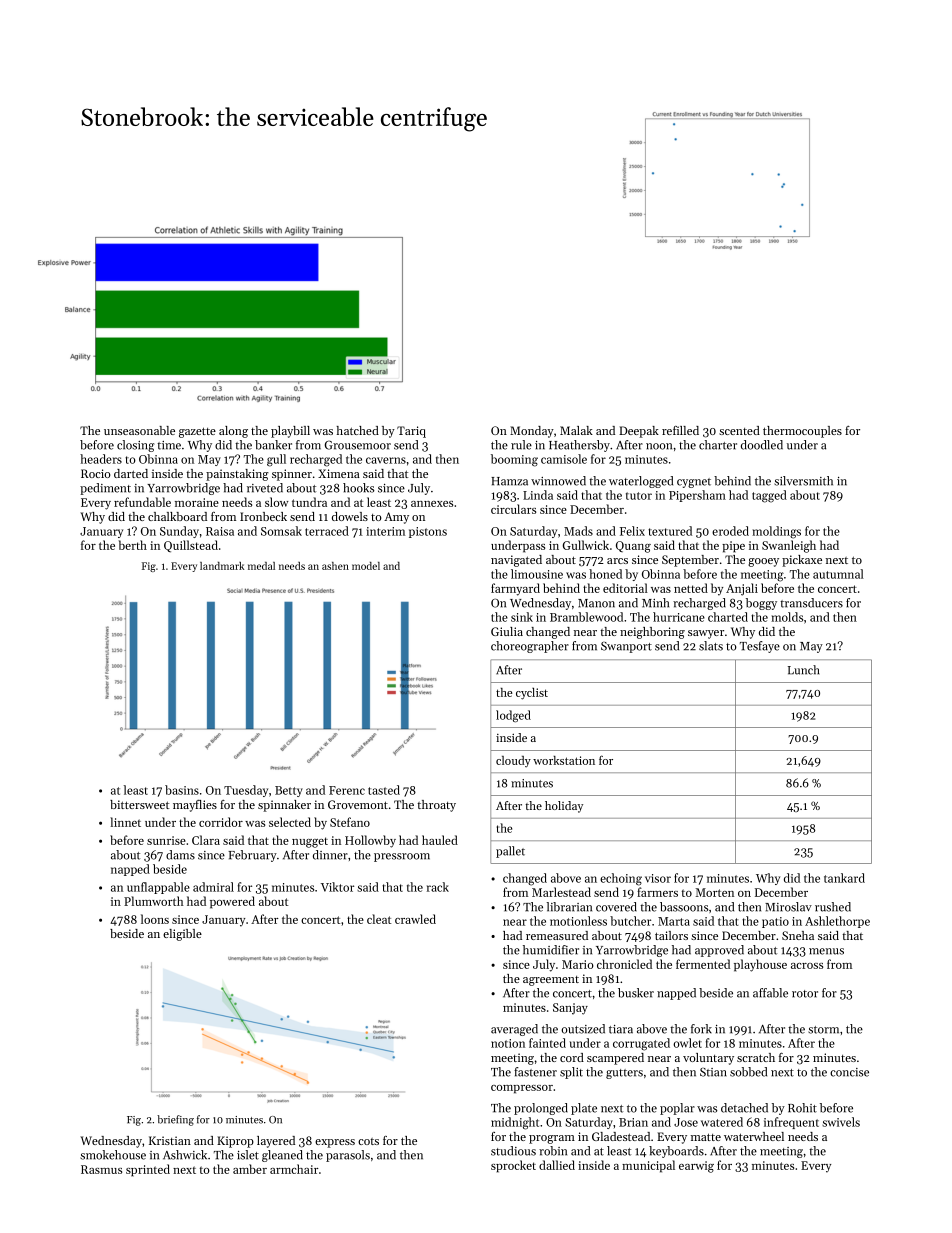 The image size is (952, 1233). Describe the element at coordinates (838, 574) in the document. I see `autumnal` at that location.
